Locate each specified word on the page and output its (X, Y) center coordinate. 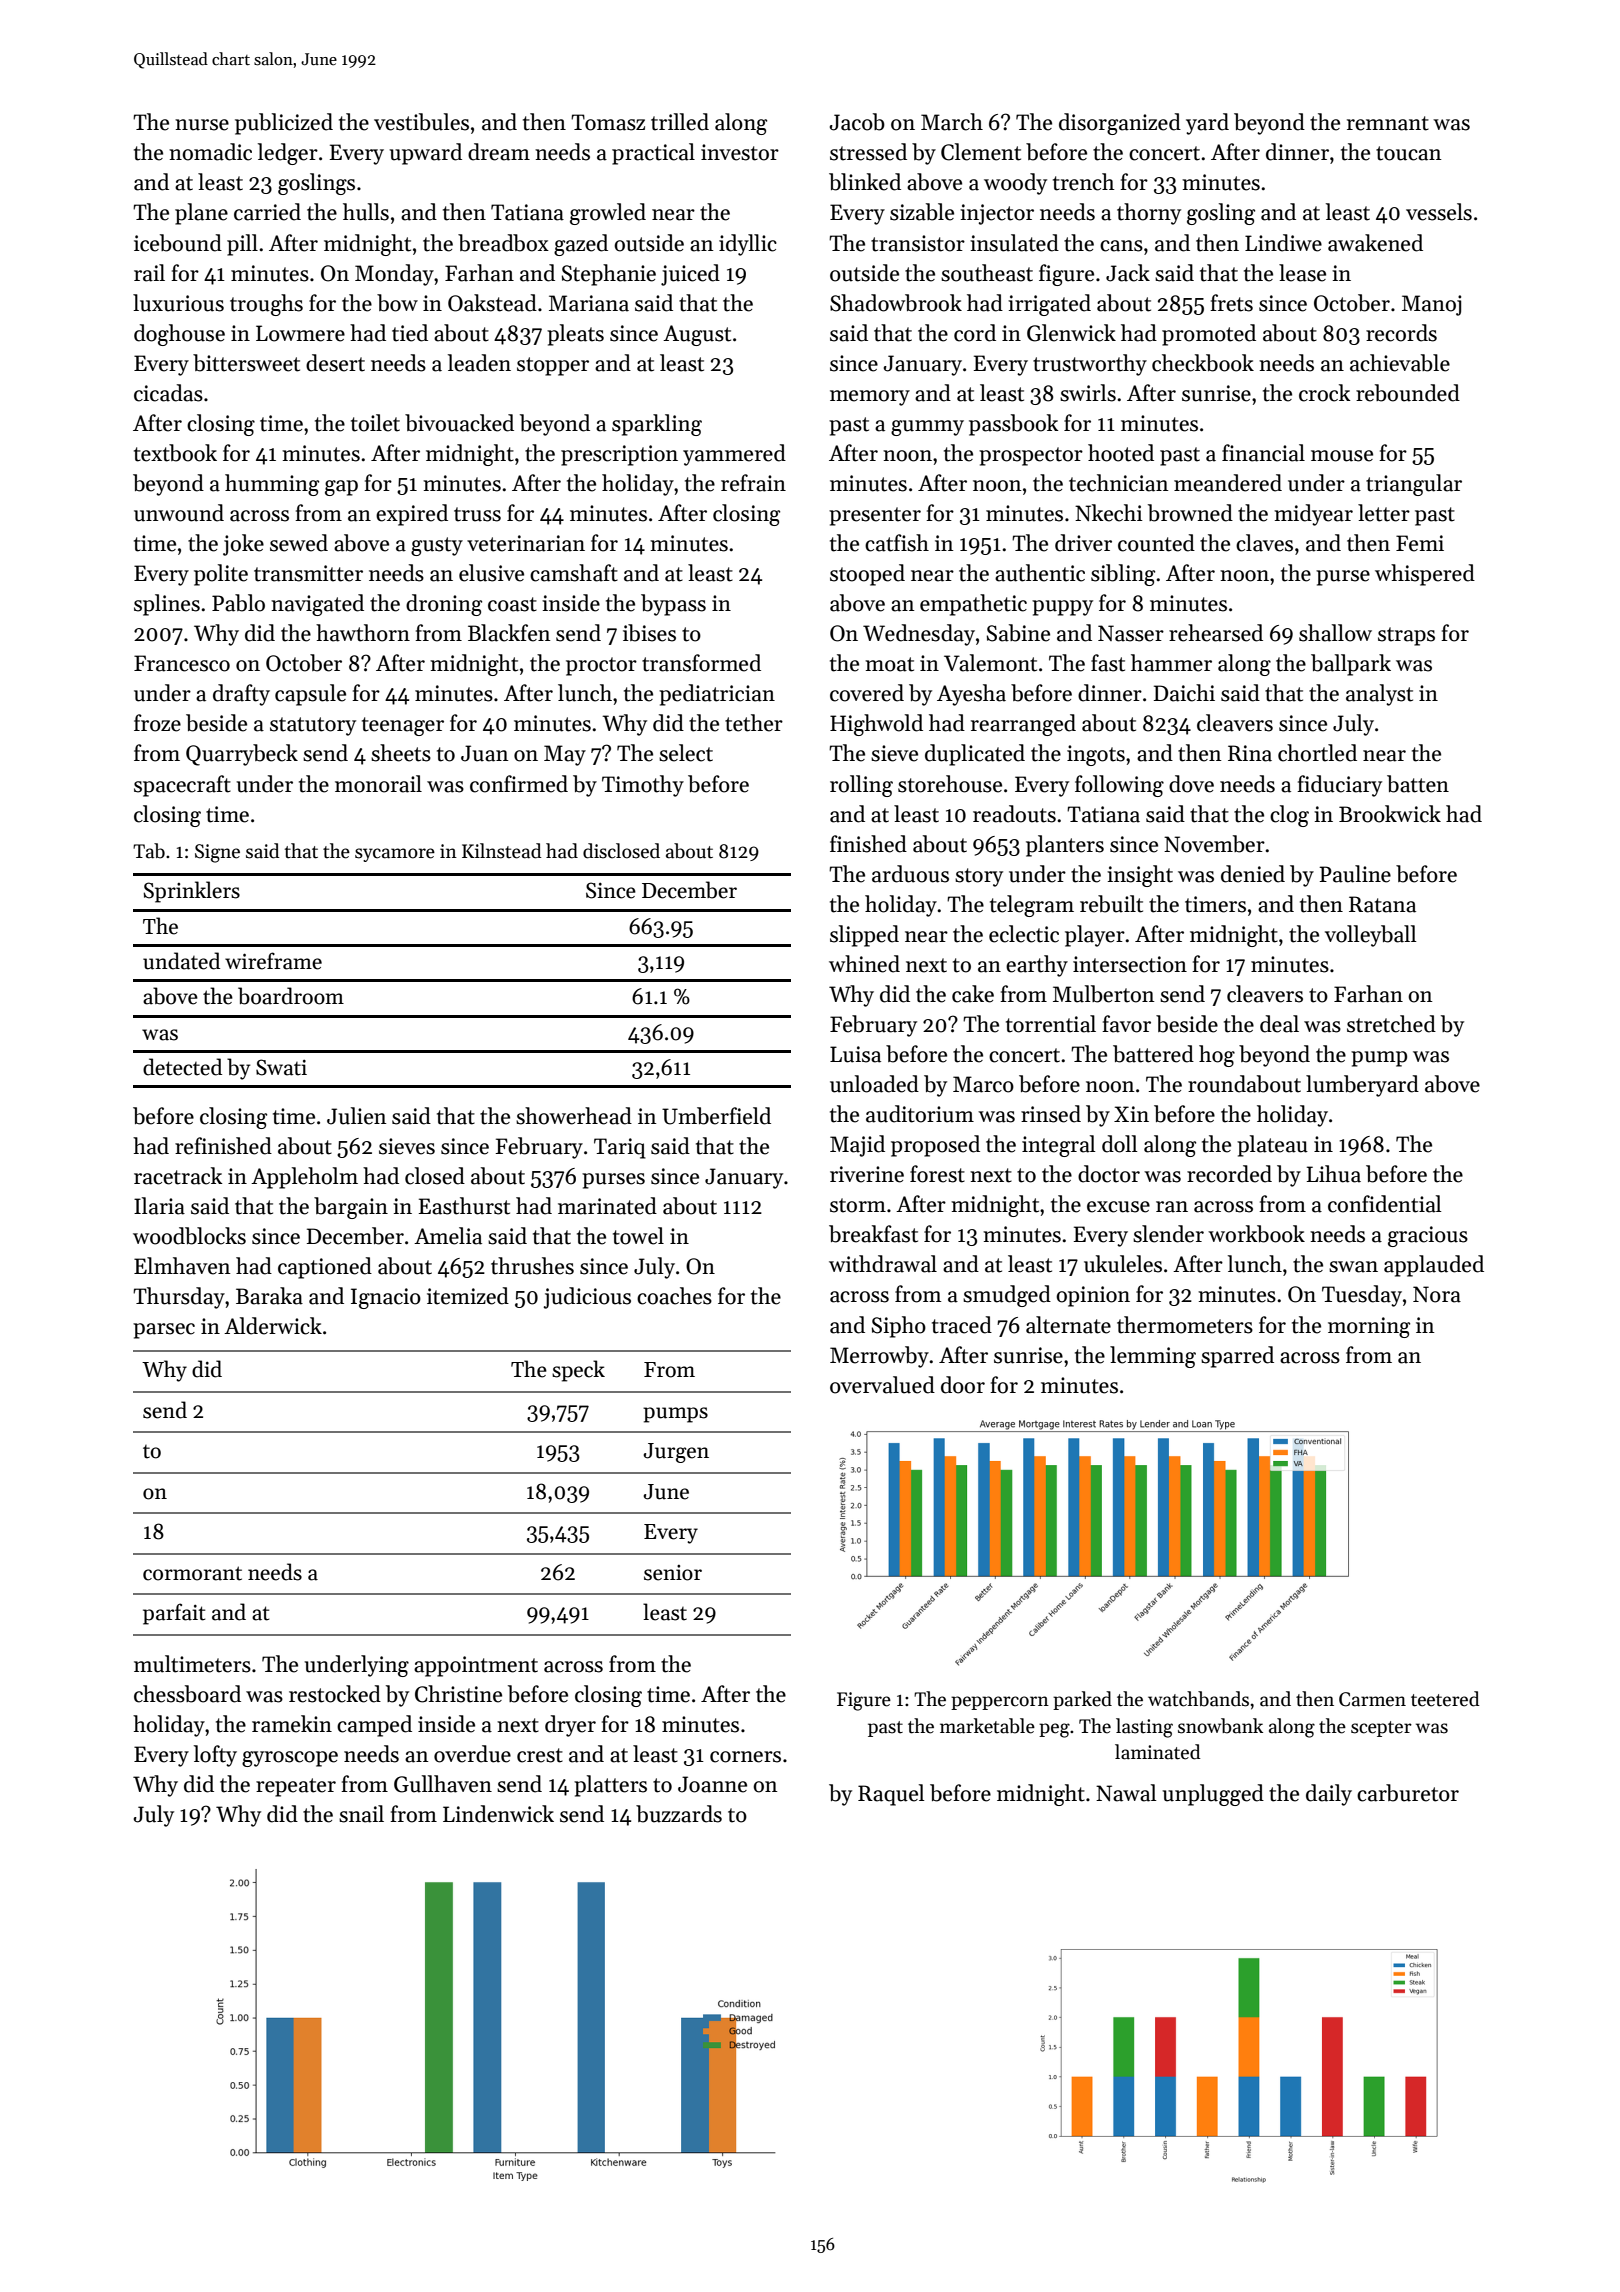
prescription (619, 455)
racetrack (178, 1176)
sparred (1237, 1357)
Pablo (238, 603)
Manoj (1431, 305)
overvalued (882, 1385)
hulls (366, 212)
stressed (868, 152)
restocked (335, 1694)
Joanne (712, 1784)
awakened (1375, 243)
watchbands (1198, 1699)
